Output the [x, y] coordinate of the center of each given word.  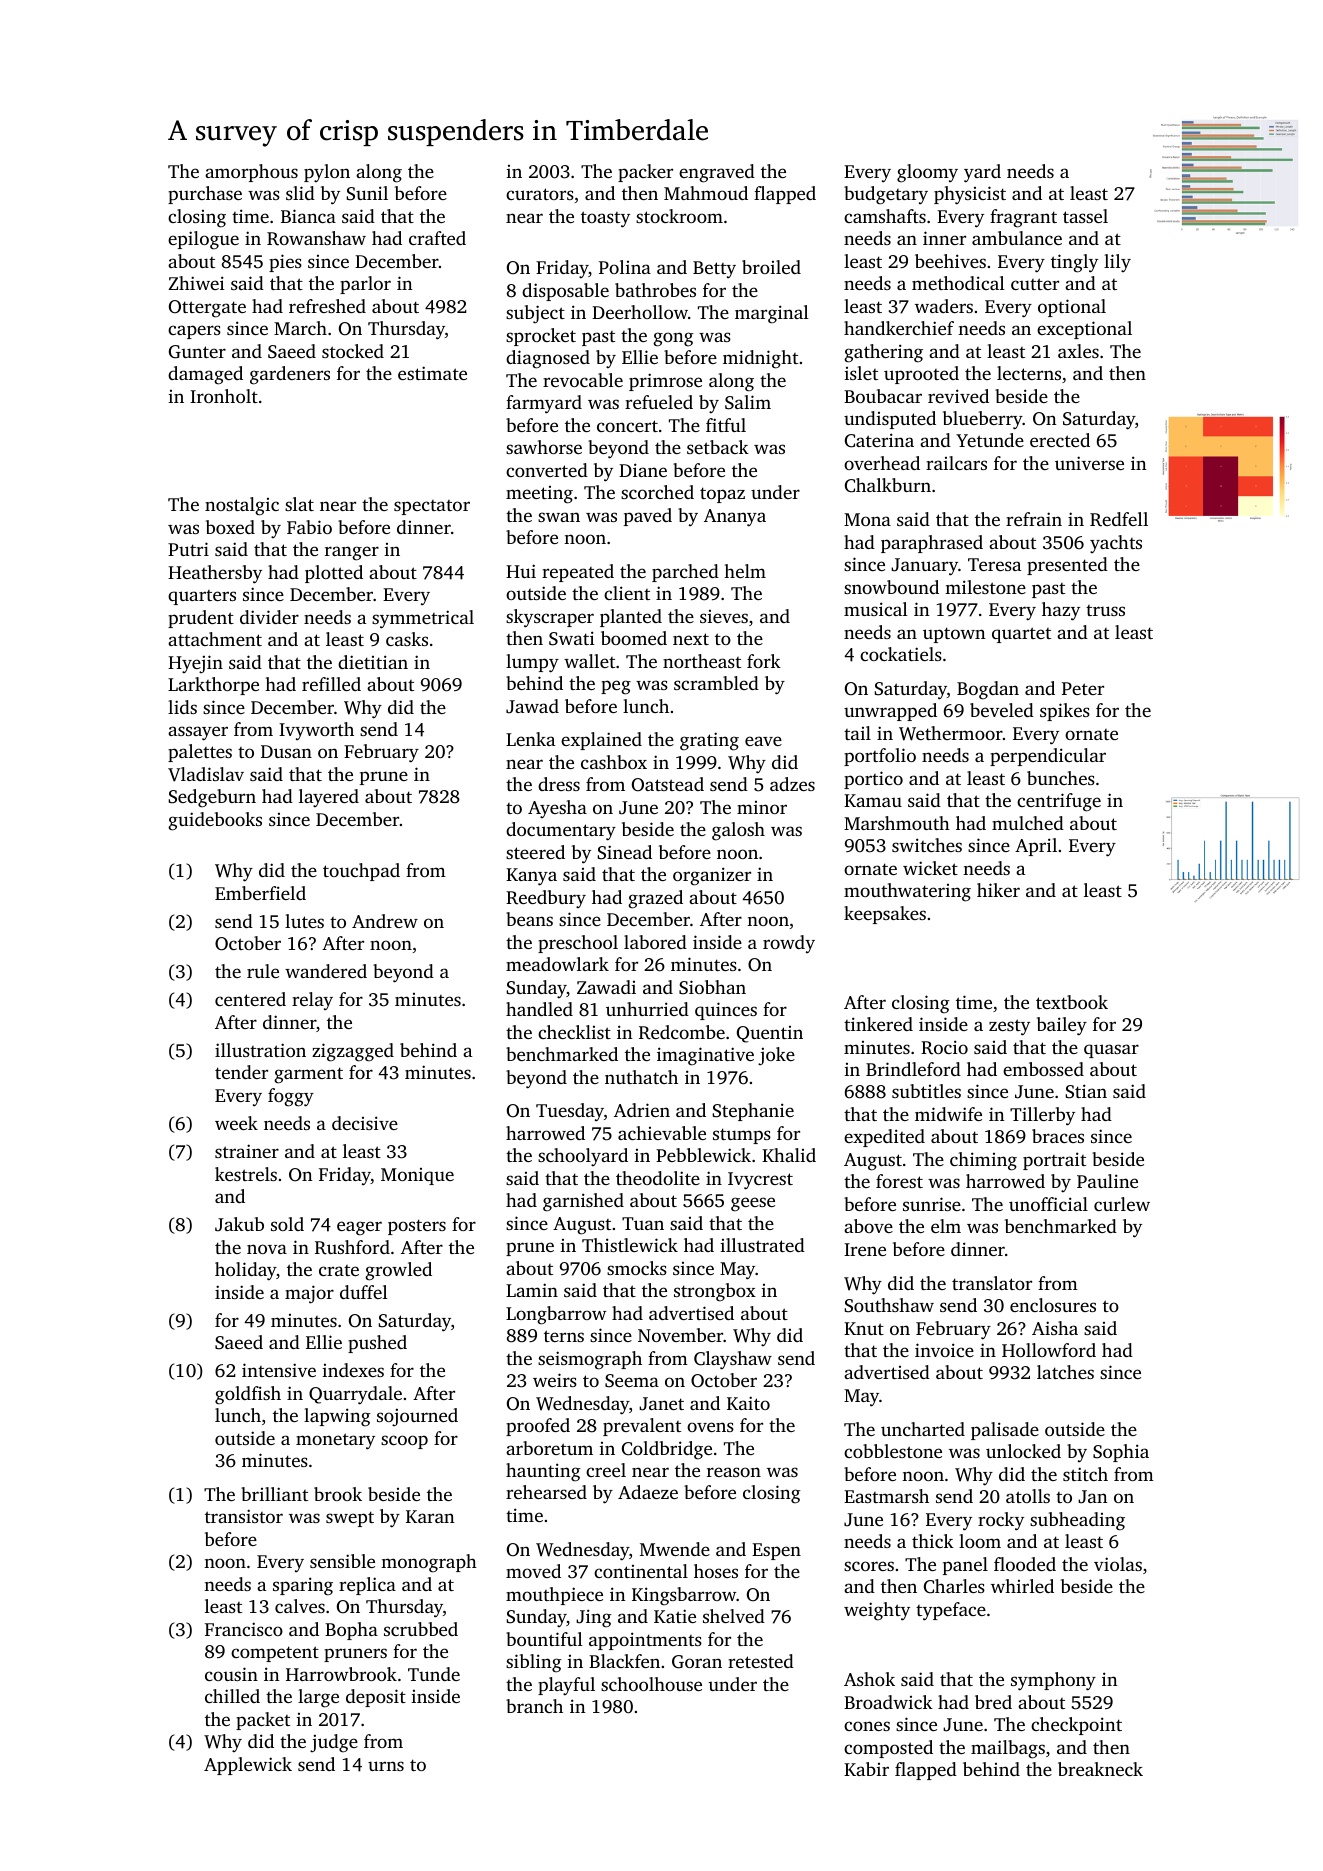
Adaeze [648, 1492]
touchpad [361, 872]
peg [616, 687]
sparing [303, 1586]
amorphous [251, 173]
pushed [377, 1344]
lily [1117, 263]
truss [1105, 610]
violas [1118, 1564]
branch [534, 1706]
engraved [717, 173]
